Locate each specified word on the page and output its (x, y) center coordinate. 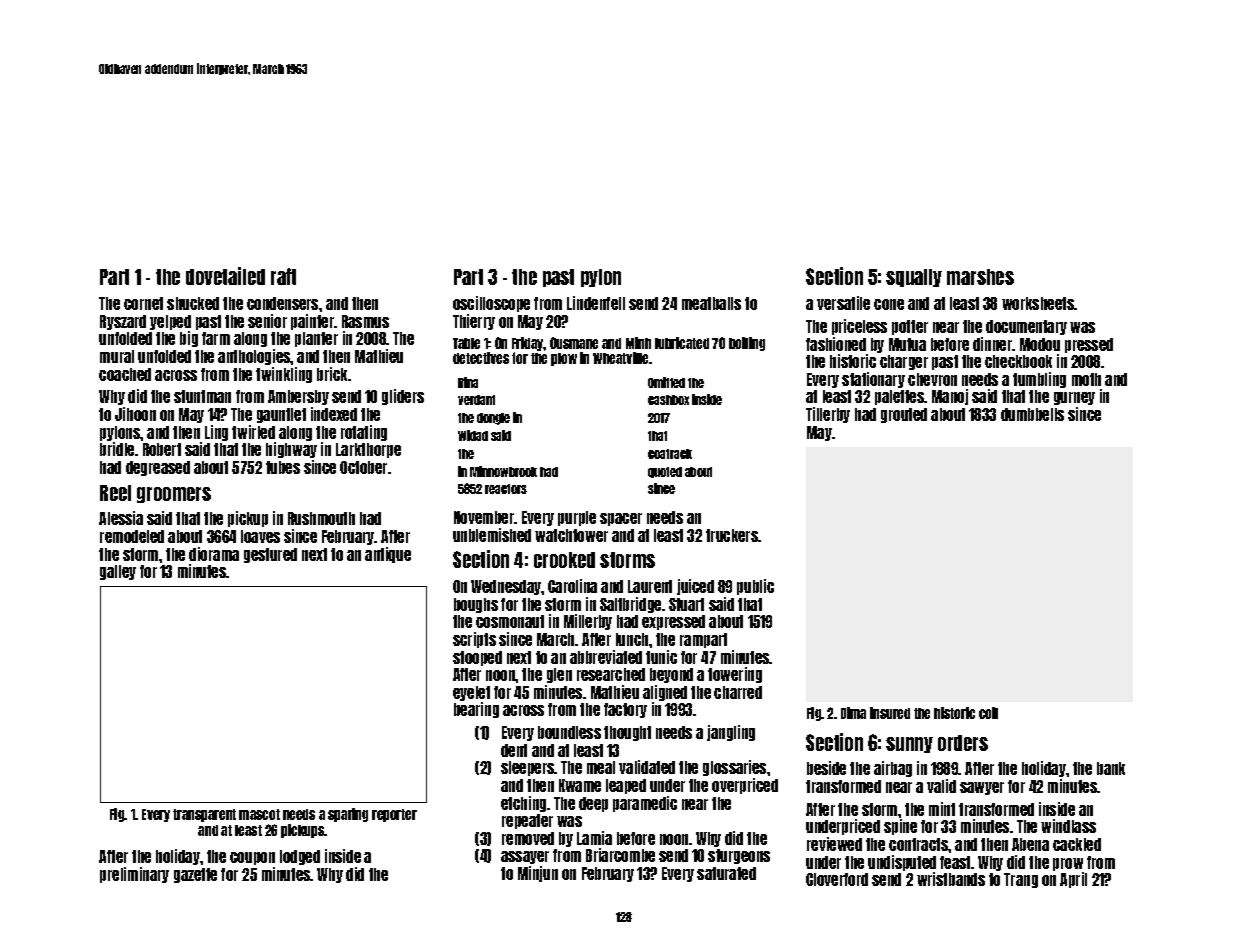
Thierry (474, 322)
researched (611, 674)
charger (904, 362)
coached (125, 374)
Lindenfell (596, 303)
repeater (527, 821)
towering (735, 675)
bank (1111, 768)
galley (118, 572)
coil (988, 713)
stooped (477, 658)
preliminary (134, 875)
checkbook (1018, 361)
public (755, 587)
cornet (143, 303)
